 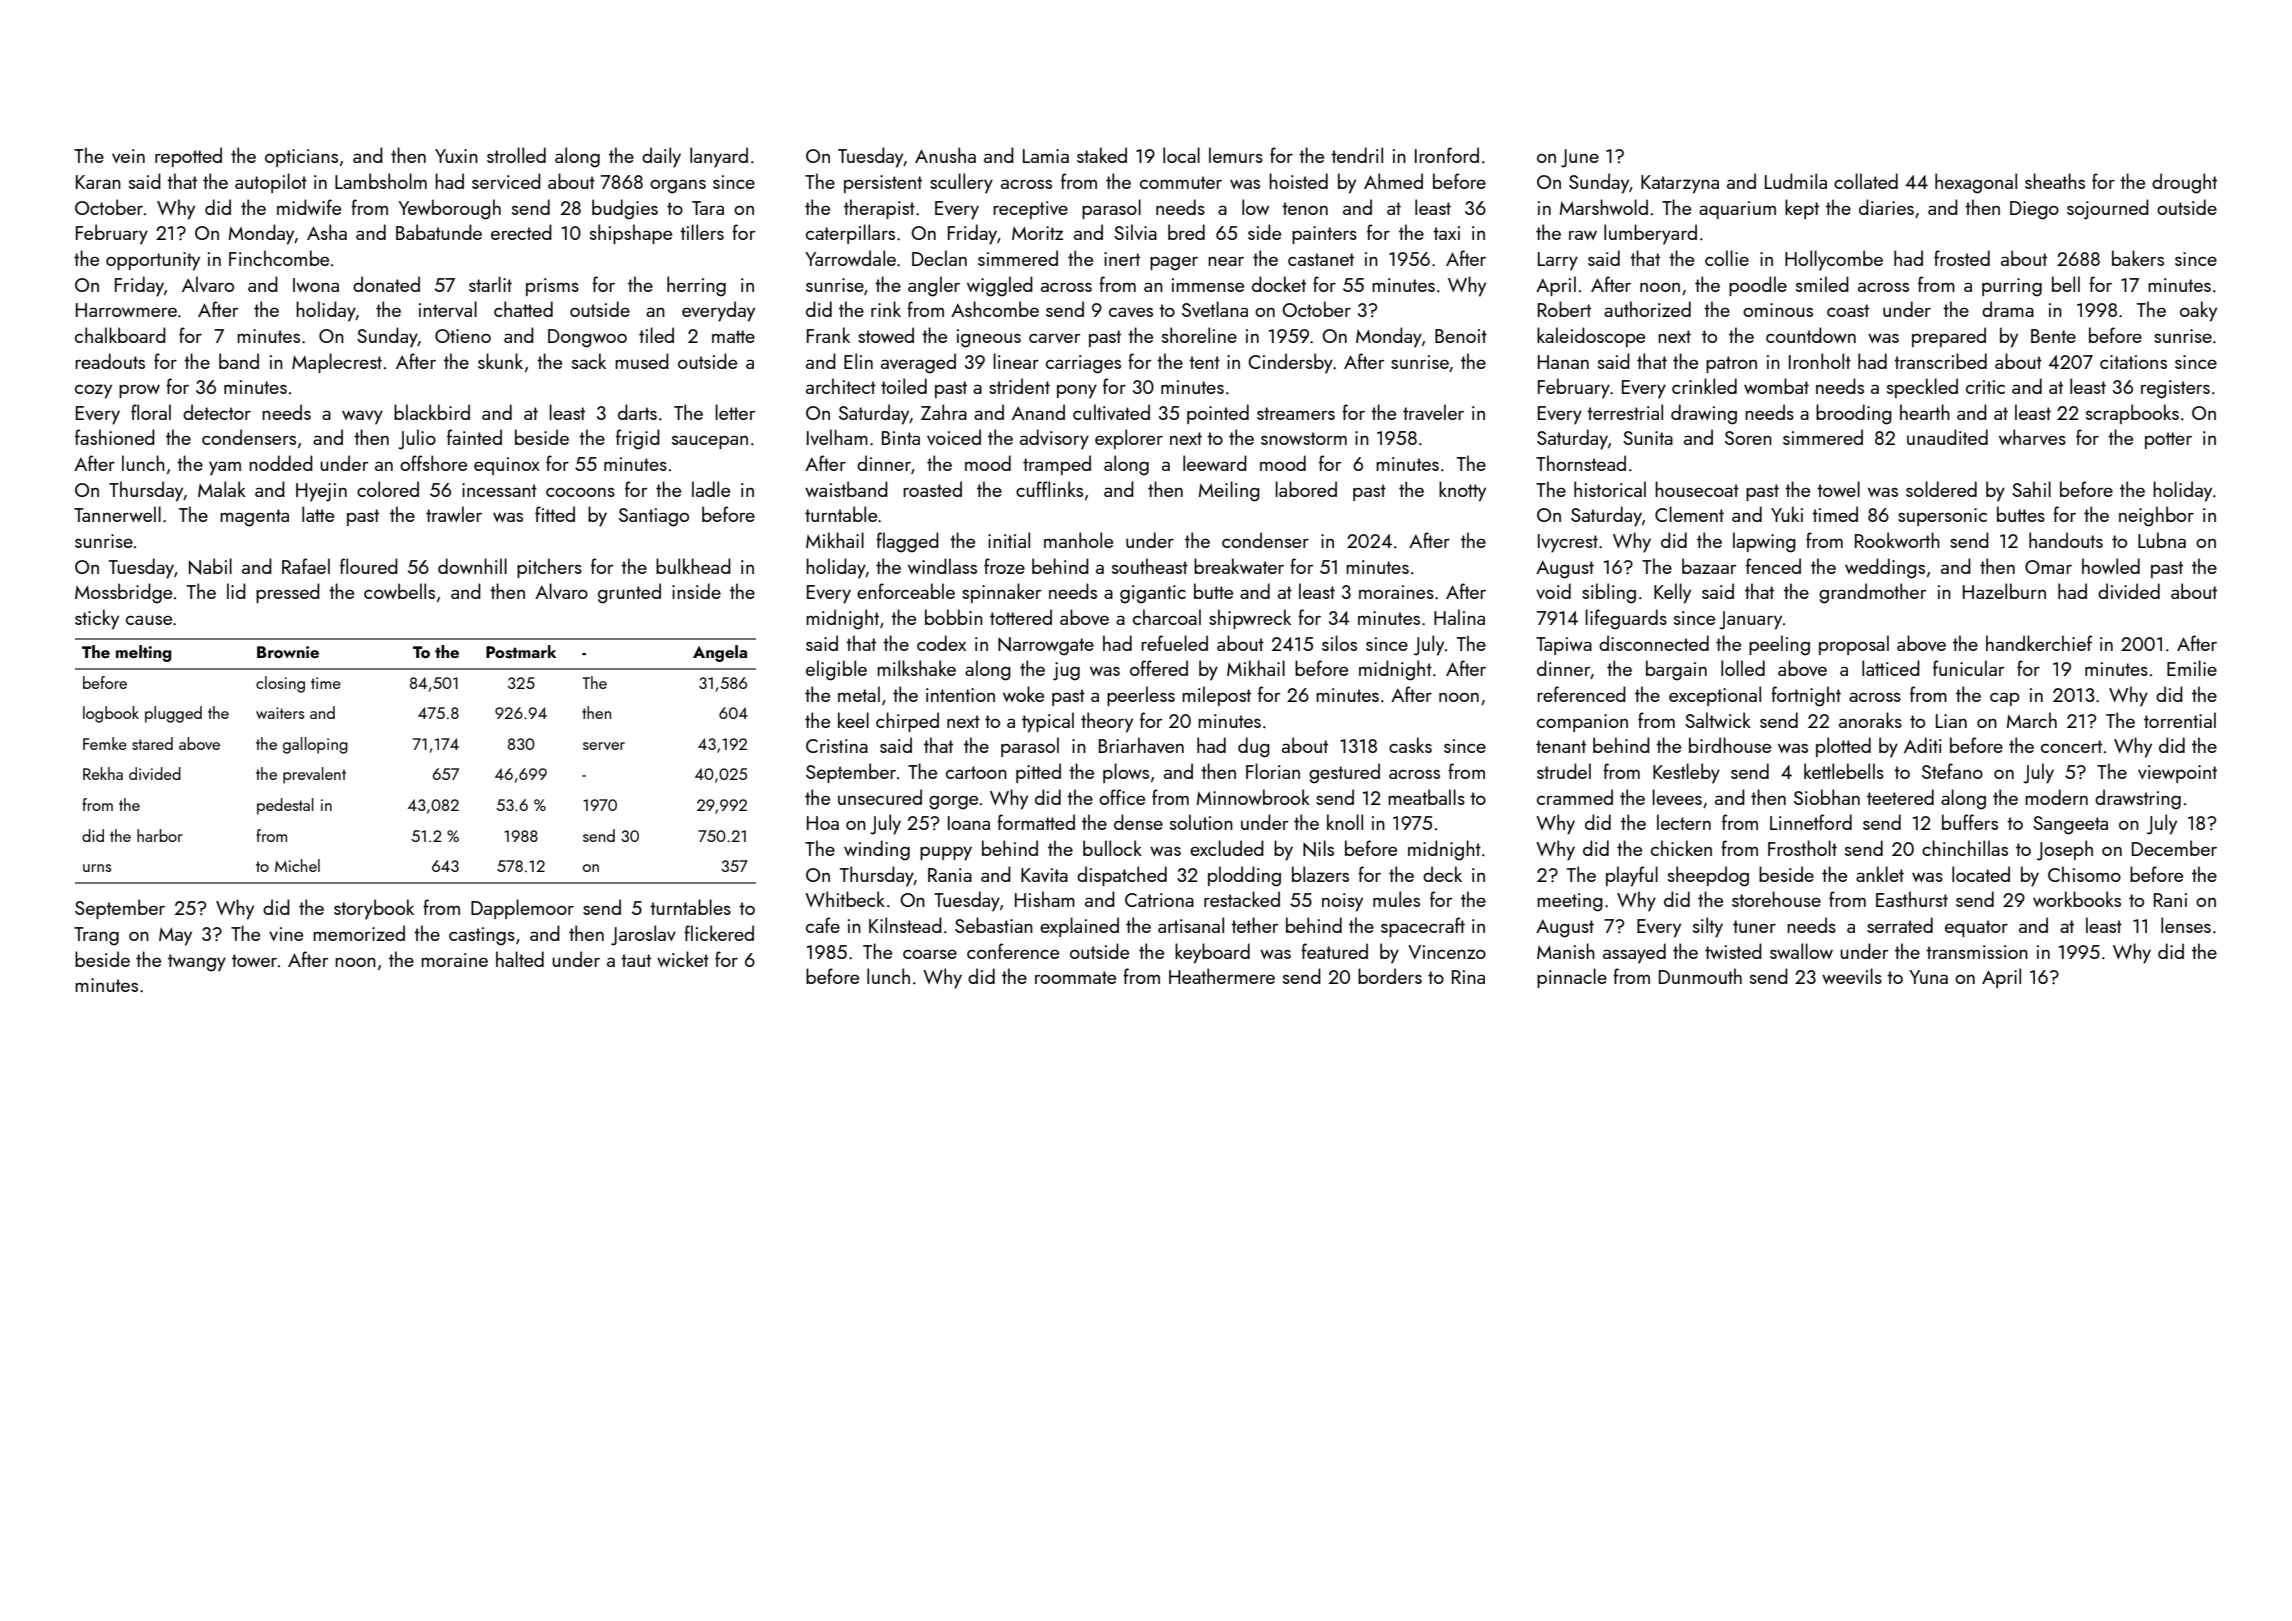 What do you see at coordinates (254, 960) in the screenshot?
I see `tower` at bounding box center [254, 960].
